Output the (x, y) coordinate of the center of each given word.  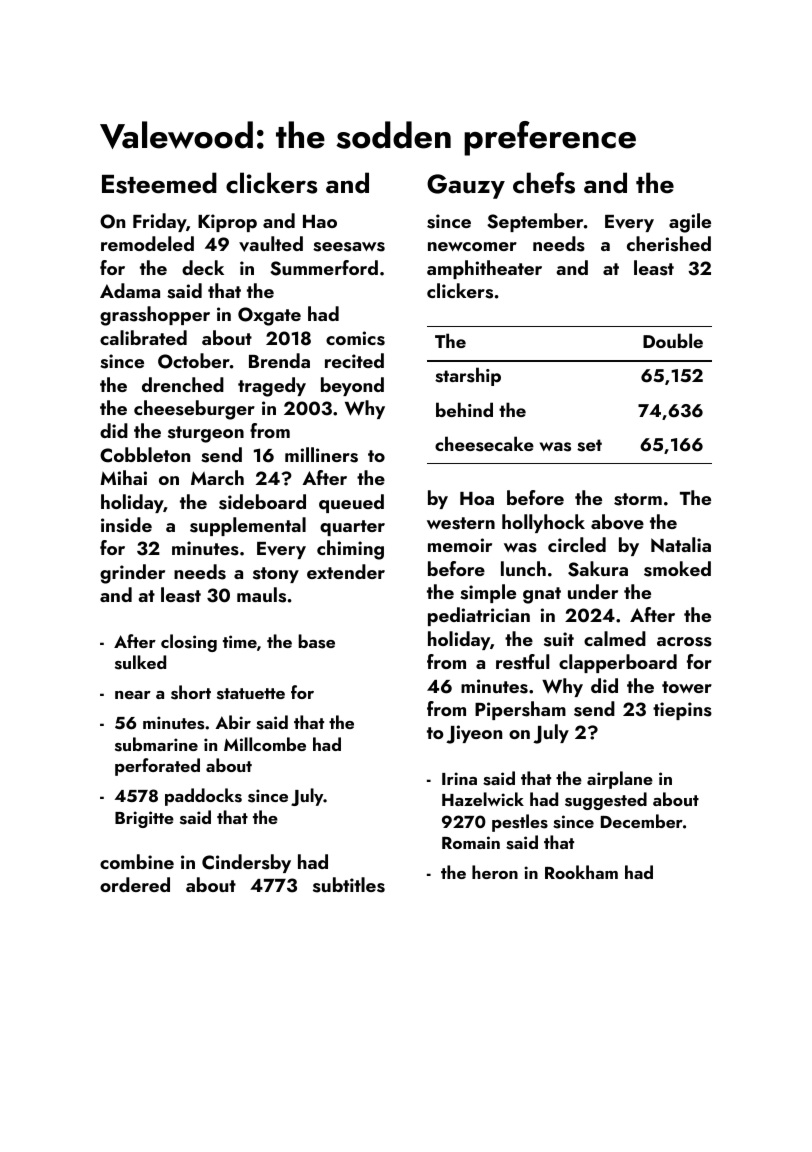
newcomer (472, 246)
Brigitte (144, 819)
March (217, 477)
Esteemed (159, 183)
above (617, 522)
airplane (620, 780)
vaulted (271, 244)
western (461, 523)
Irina (459, 778)
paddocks (203, 797)
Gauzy (466, 186)
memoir (460, 545)
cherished (669, 244)
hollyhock (543, 523)
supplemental (248, 526)
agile (690, 223)
